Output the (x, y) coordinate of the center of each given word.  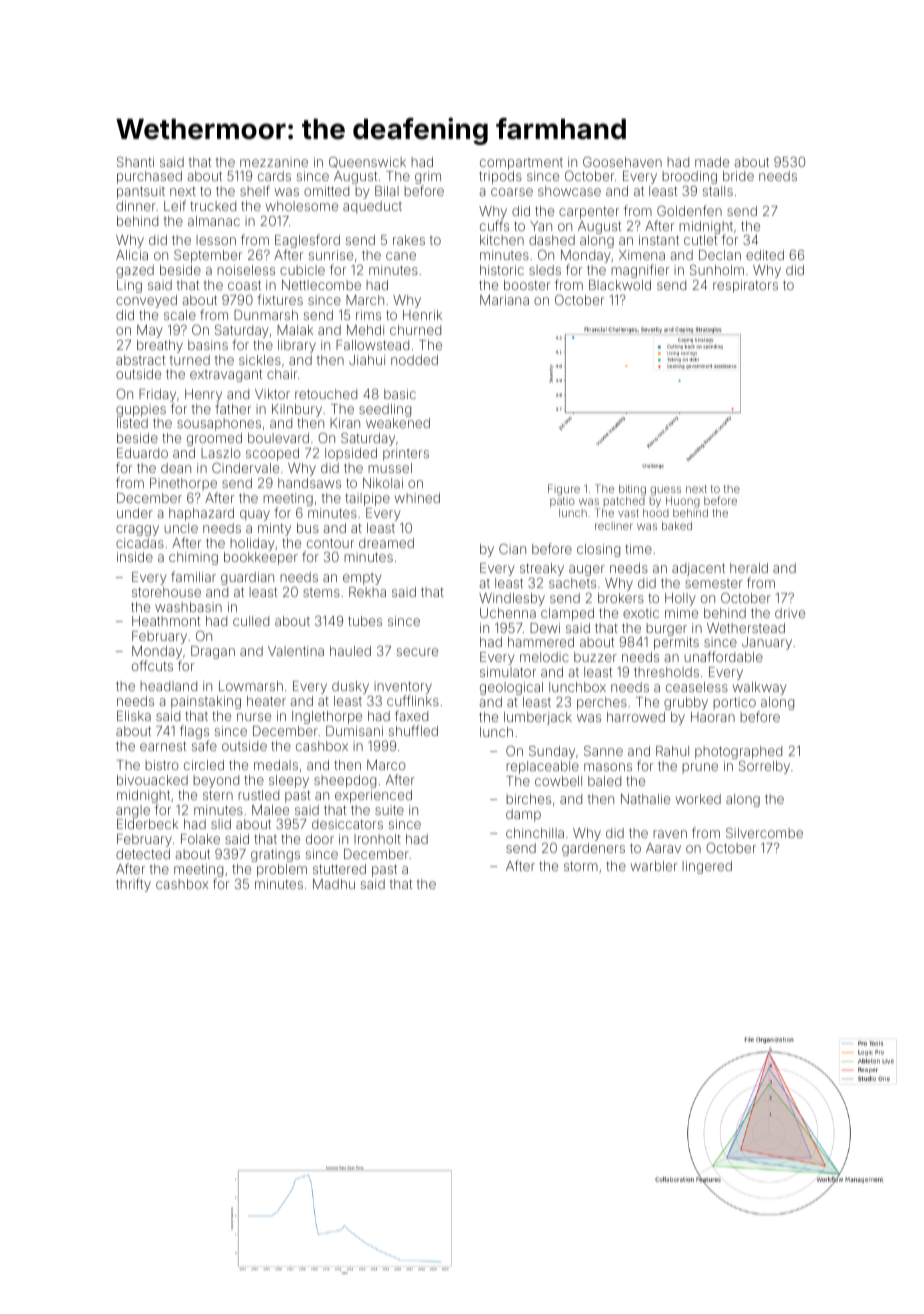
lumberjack (538, 718)
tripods (500, 177)
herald (749, 568)
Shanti (135, 162)
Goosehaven (622, 161)
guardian (247, 578)
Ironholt (377, 839)
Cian (512, 549)
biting (632, 490)
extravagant (226, 375)
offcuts (152, 665)
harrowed (636, 717)
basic (400, 394)
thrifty (133, 885)
